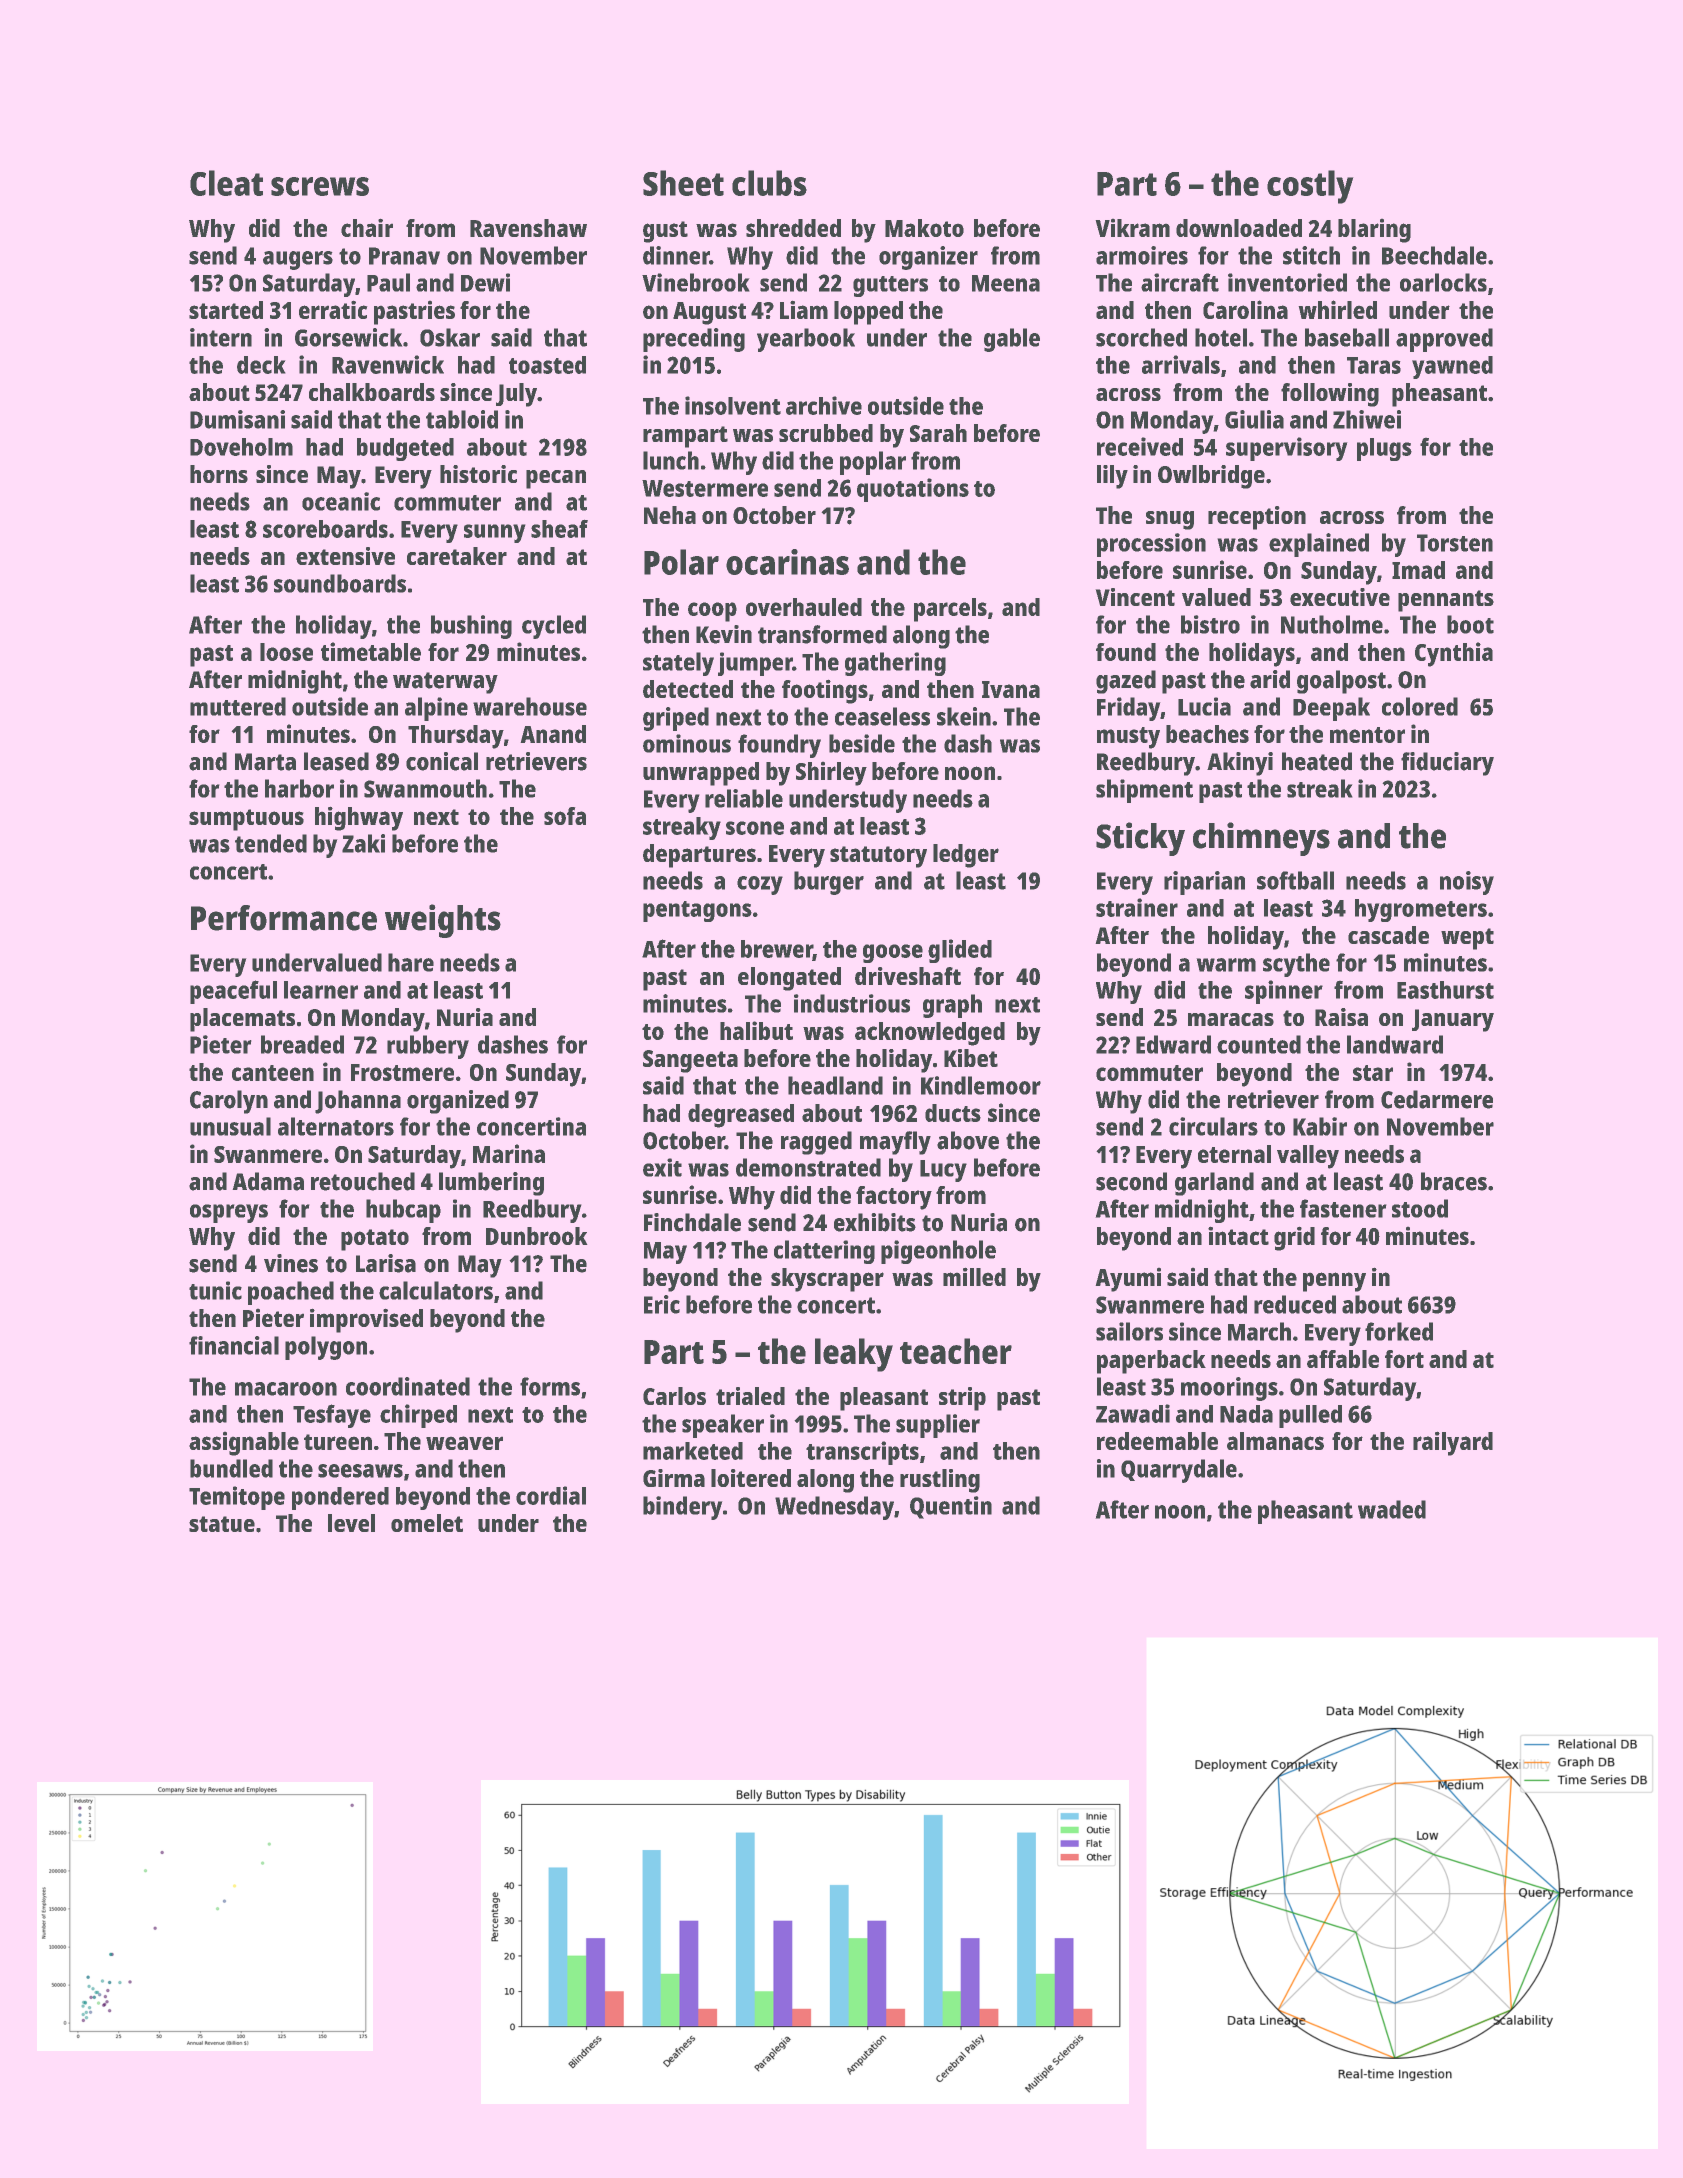  What do you see at coordinates (816, 1143) in the screenshot?
I see `ragged` at bounding box center [816, 1143].
